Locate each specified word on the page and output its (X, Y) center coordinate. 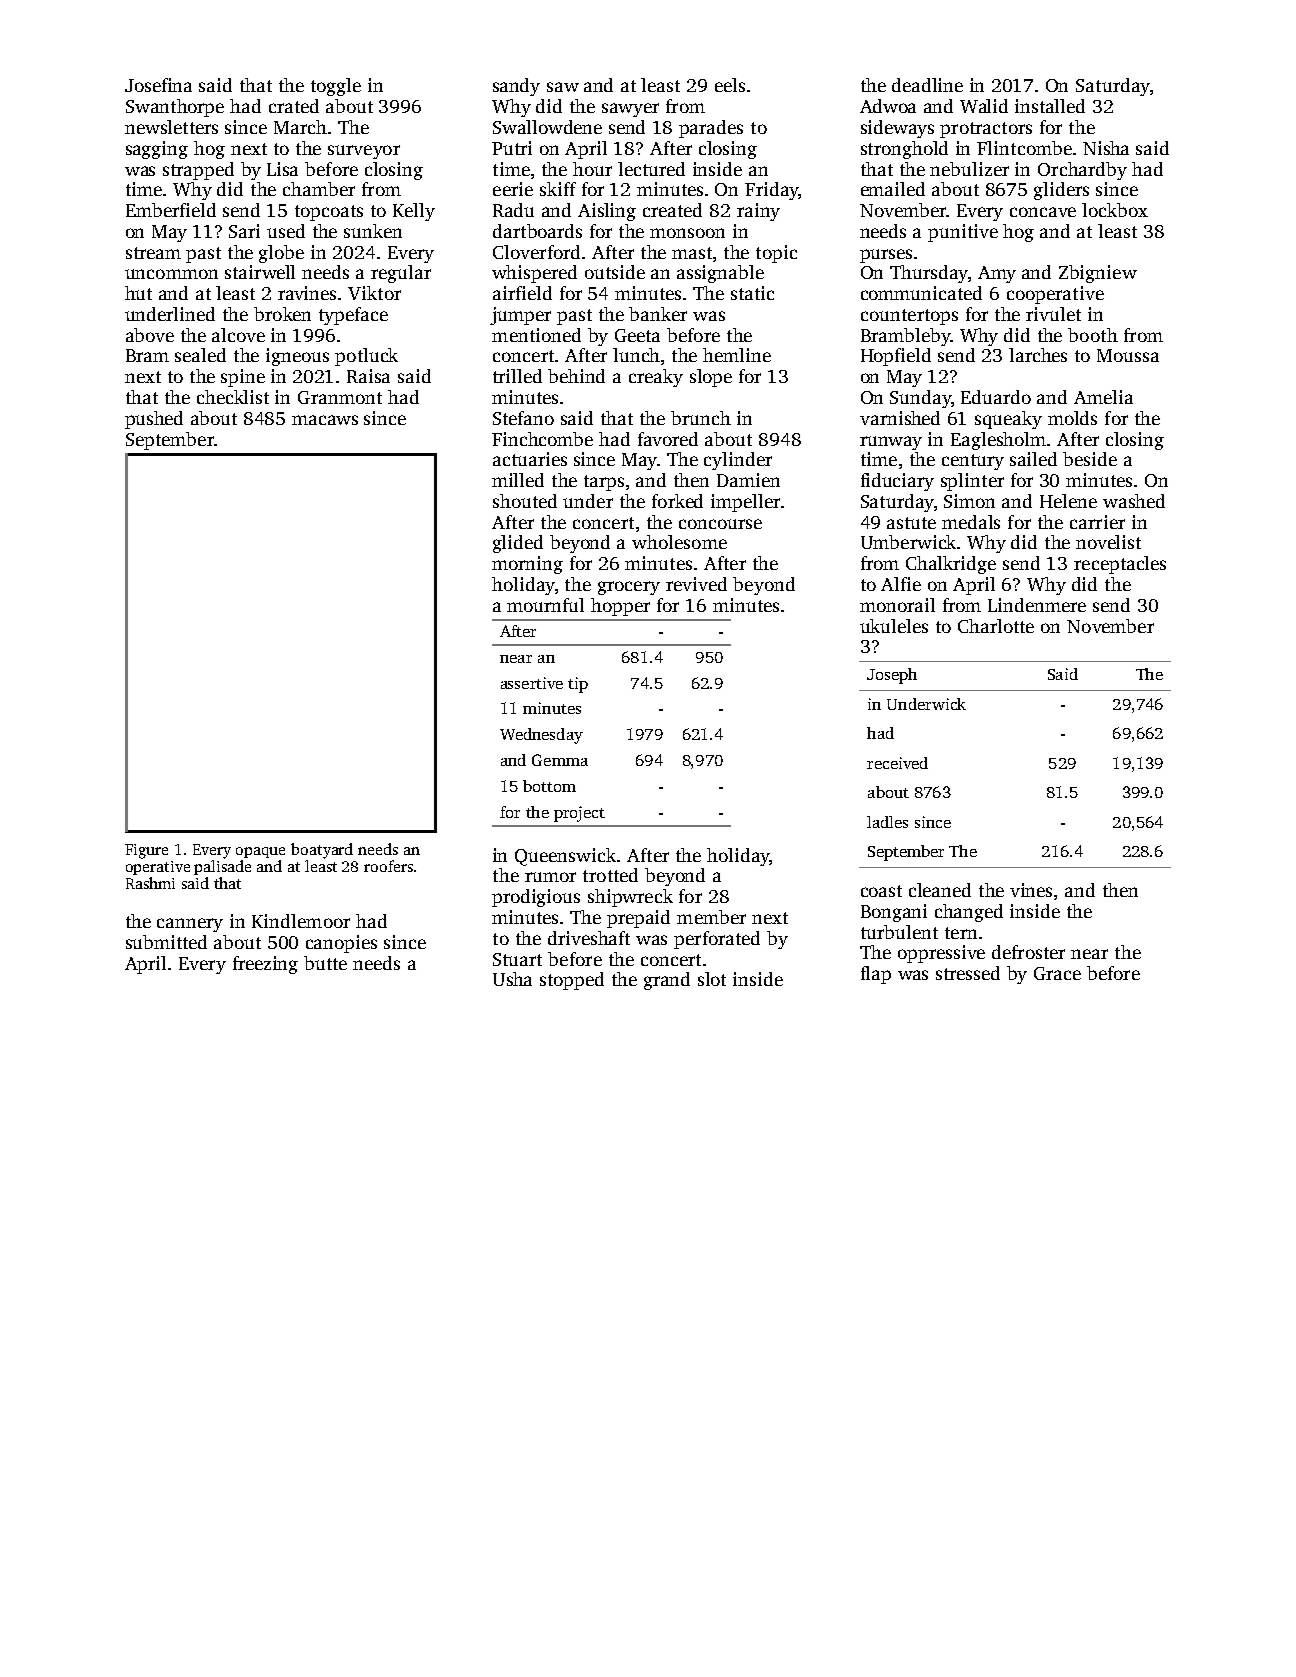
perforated (717, 940)
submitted (166, 942)
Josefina (158, 85)
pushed (154, 420)
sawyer (630, 110)
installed (1050, 106)
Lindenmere (1037, 605)
